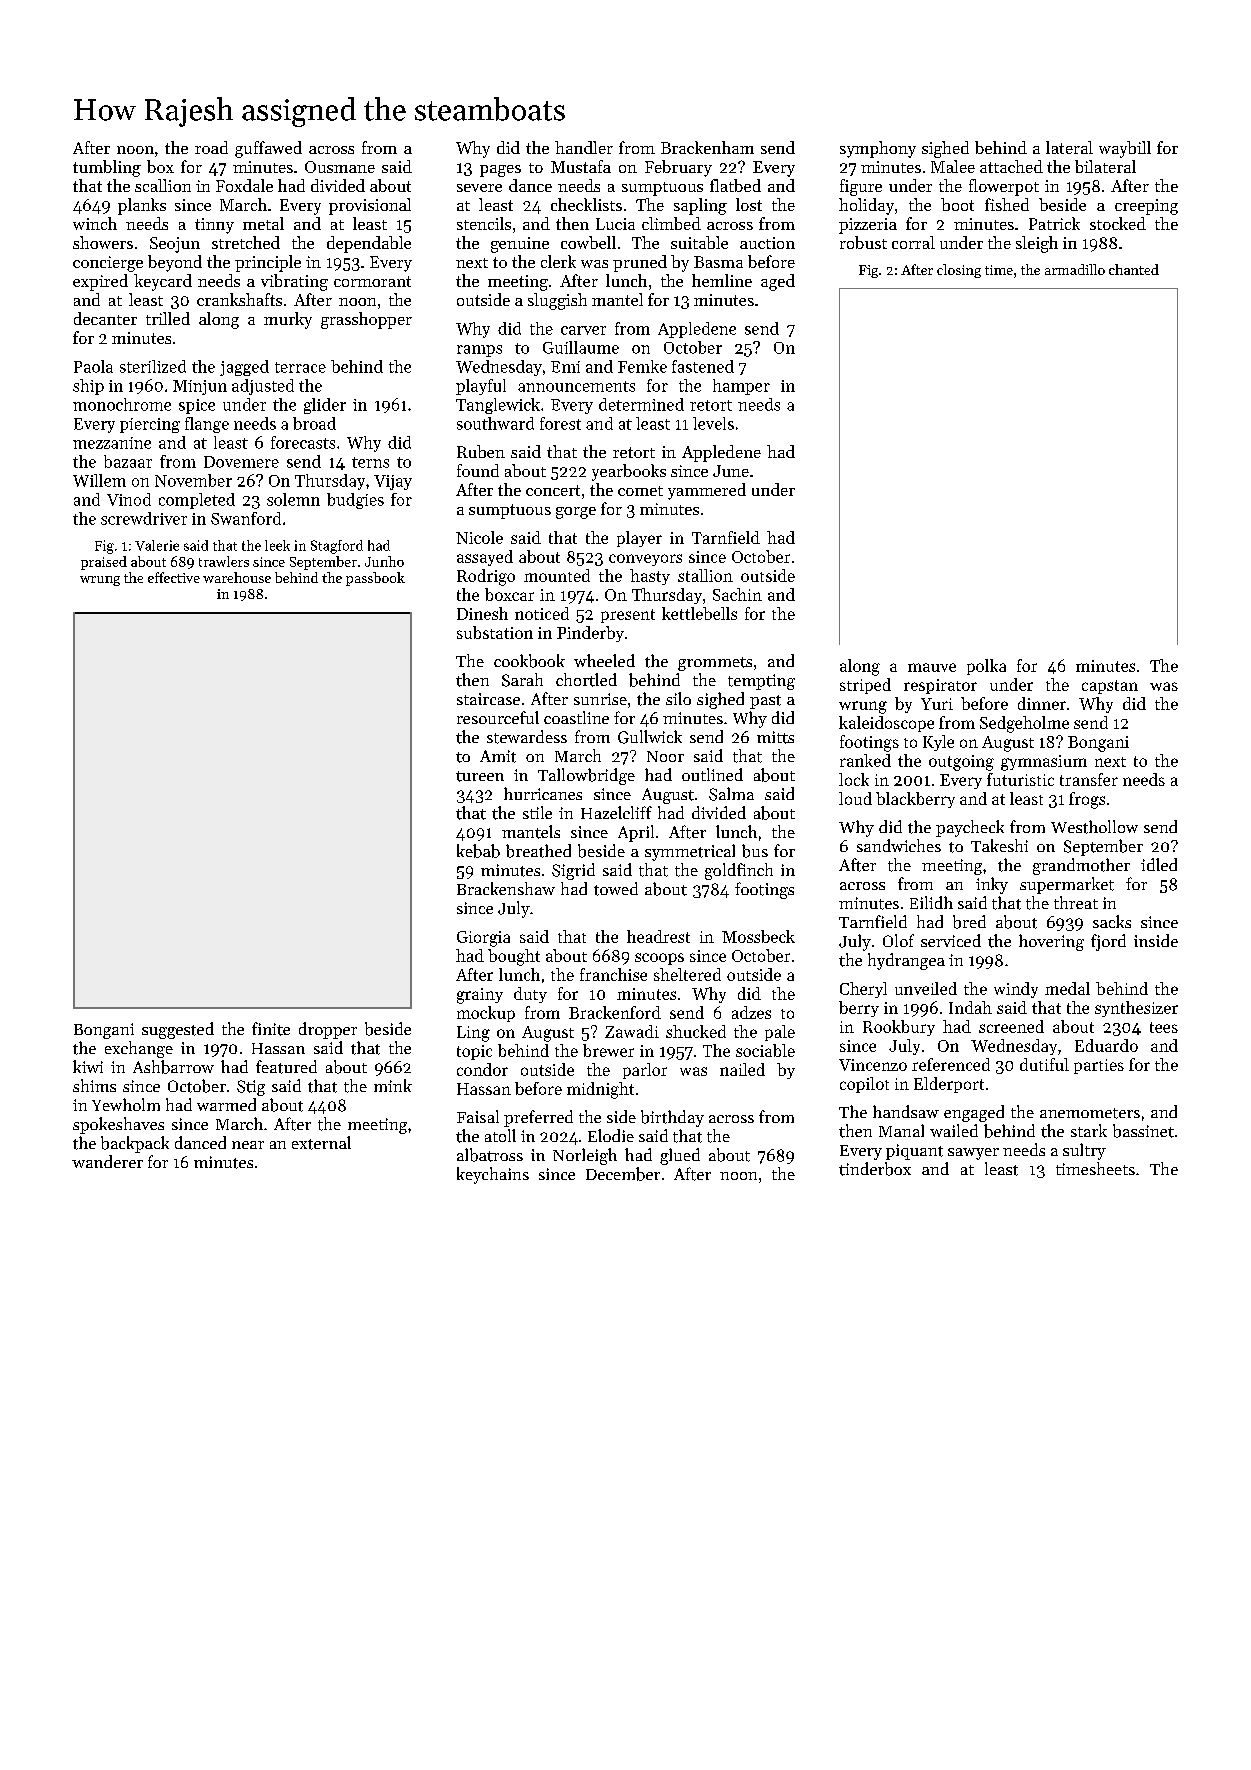 The width and height of the page is (1251, 1770). I want to click on kaleidoscope, so click(886, 724).
